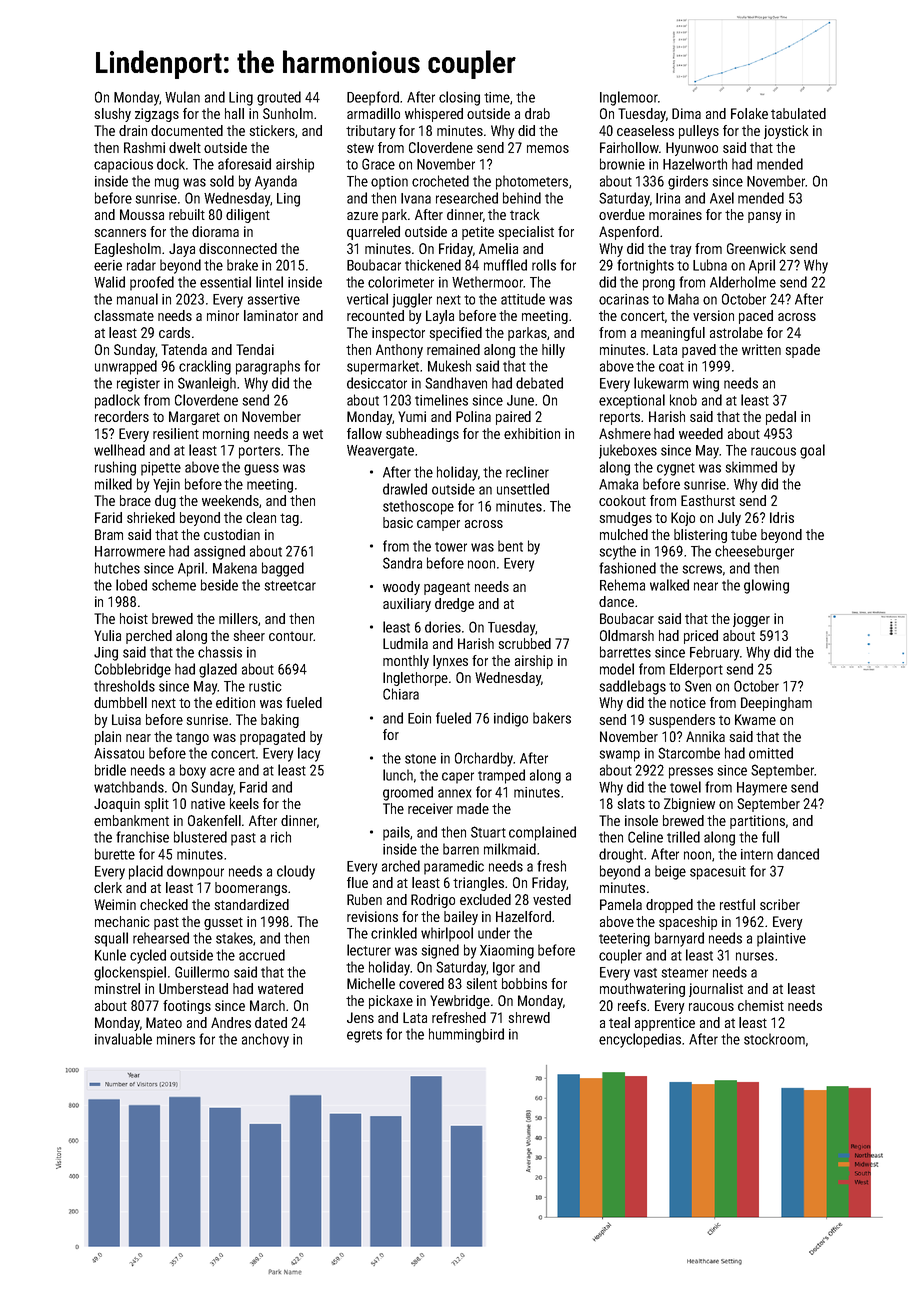 The width and height of the screenshot is (924, 1308). Describe the element at coordinates (510, 546) in the screenshot. I see `bent` at that location.
